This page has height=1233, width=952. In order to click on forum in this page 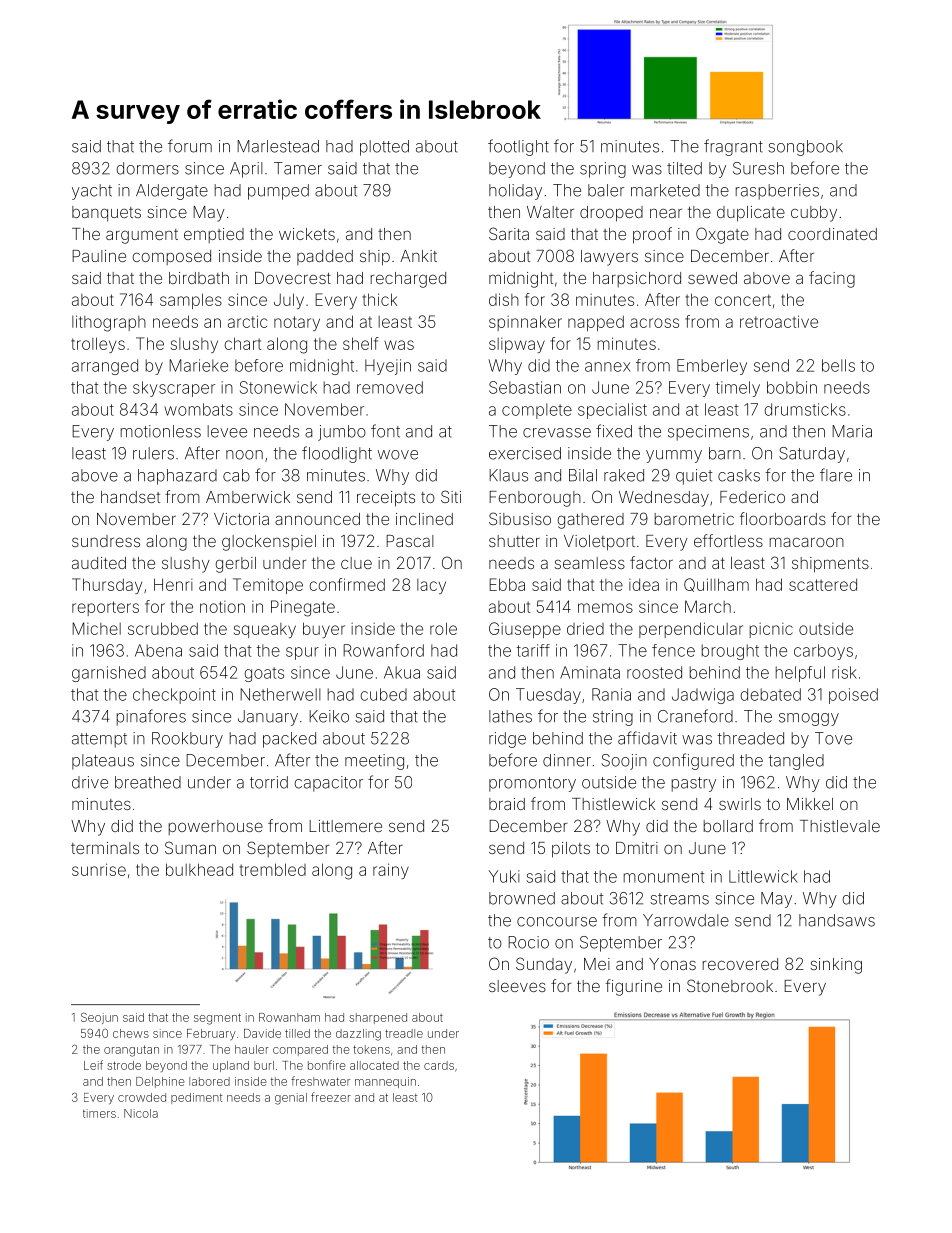, I will do `click(190, 146)`.
